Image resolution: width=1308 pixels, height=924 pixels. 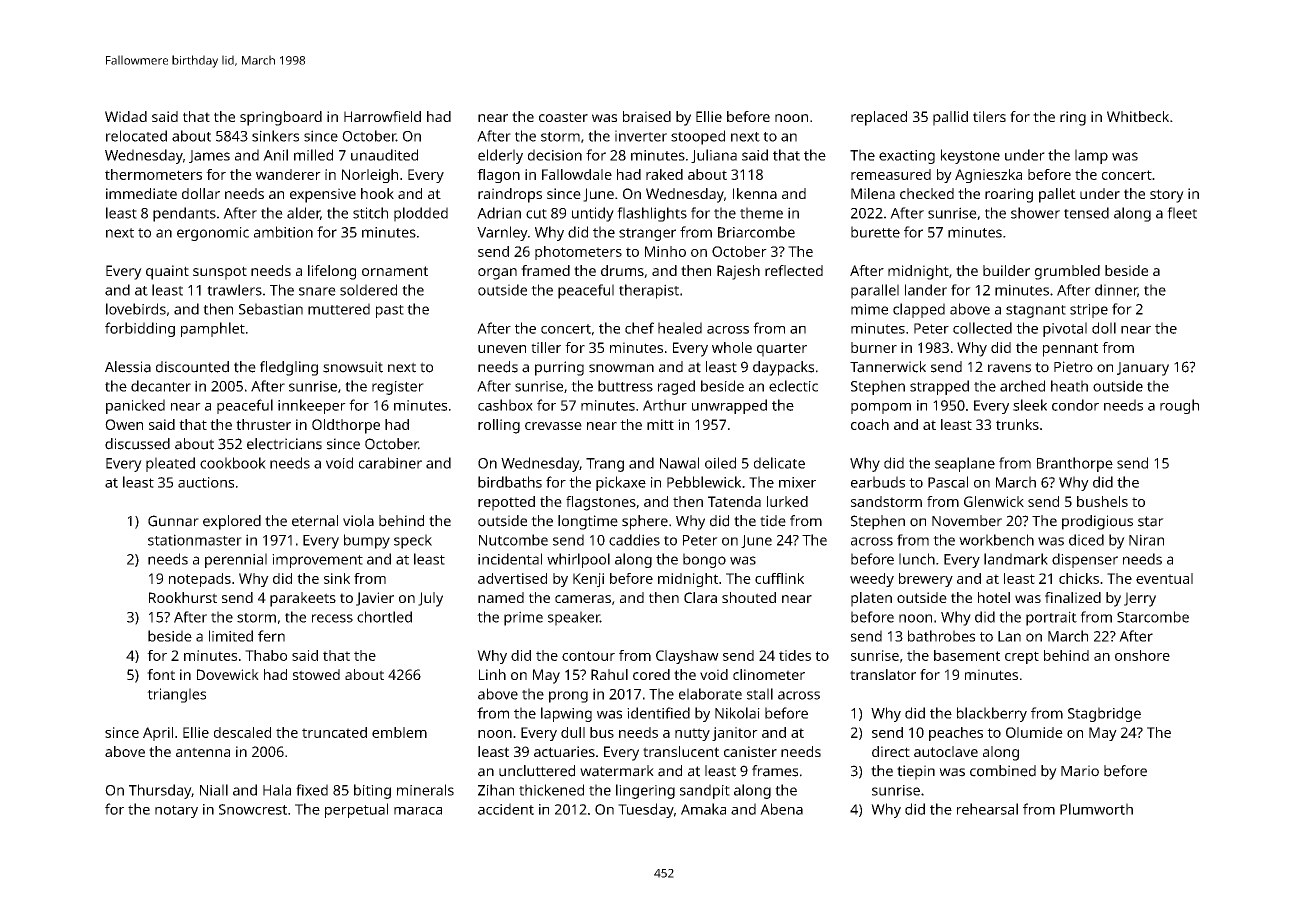 What do you see at coordinates (253, 809) in the screenshot?
I see `Snowcrest` at bounding box center [253, 809].
